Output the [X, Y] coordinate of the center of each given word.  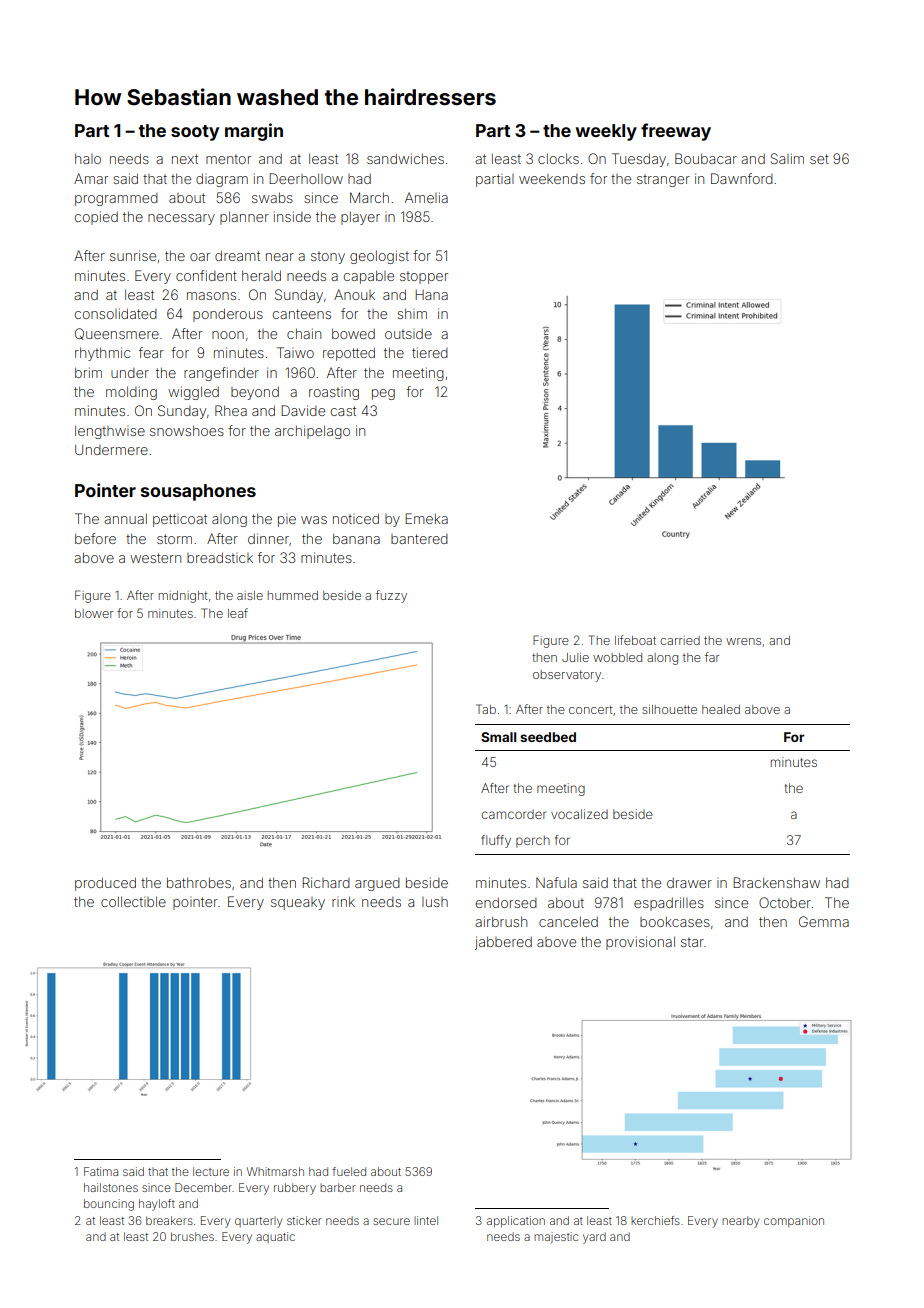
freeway [676, 132]
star [692, 942]
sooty [195, 133]
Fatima [101, 1171]
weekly [606, 132]
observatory [567, 676]
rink [343, 901]
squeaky [298, 903]
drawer [689, 883]
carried [680, 640]
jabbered [503, 943]
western [155, 558]
